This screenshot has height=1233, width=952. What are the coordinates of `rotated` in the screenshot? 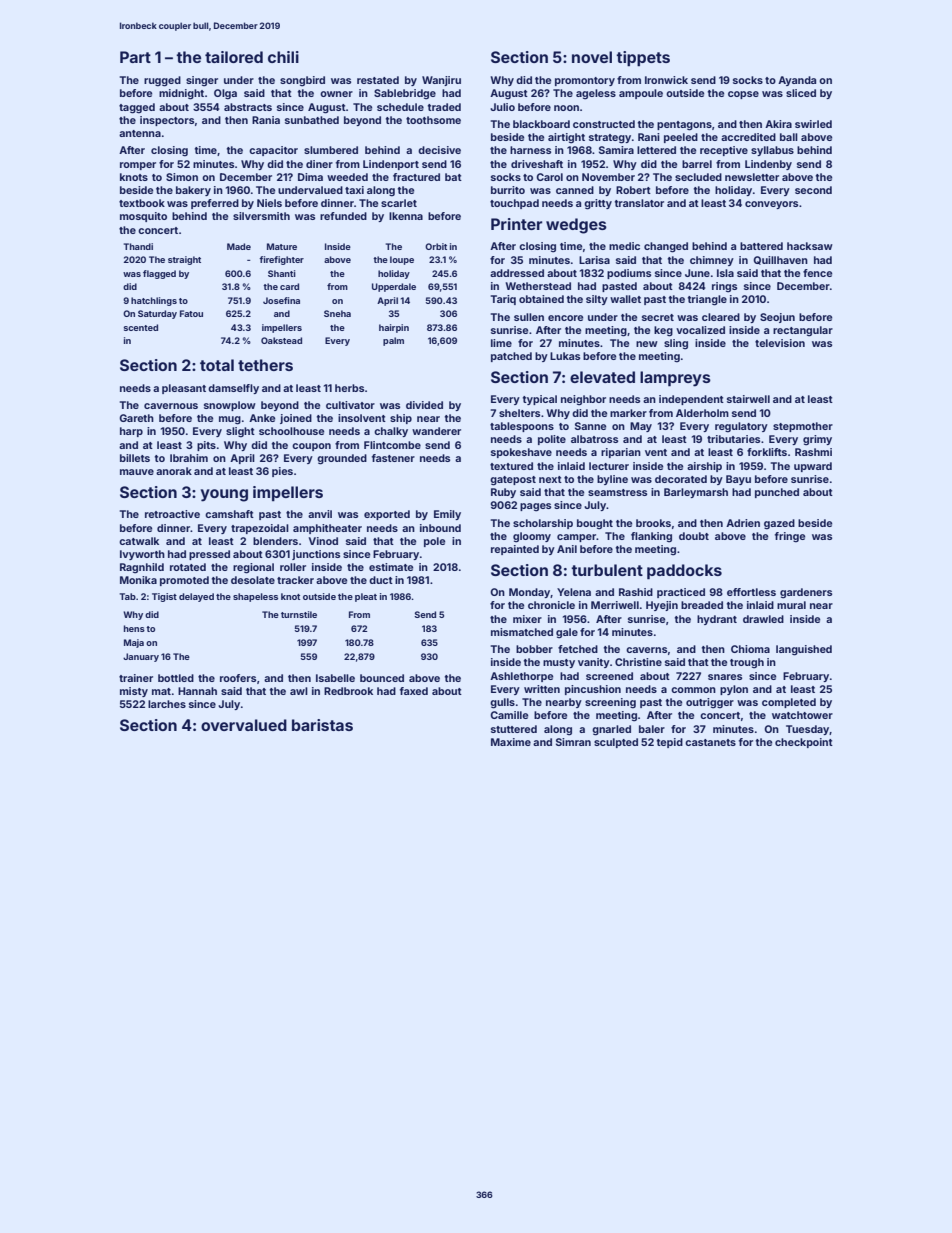 It's located at (188, 567).
